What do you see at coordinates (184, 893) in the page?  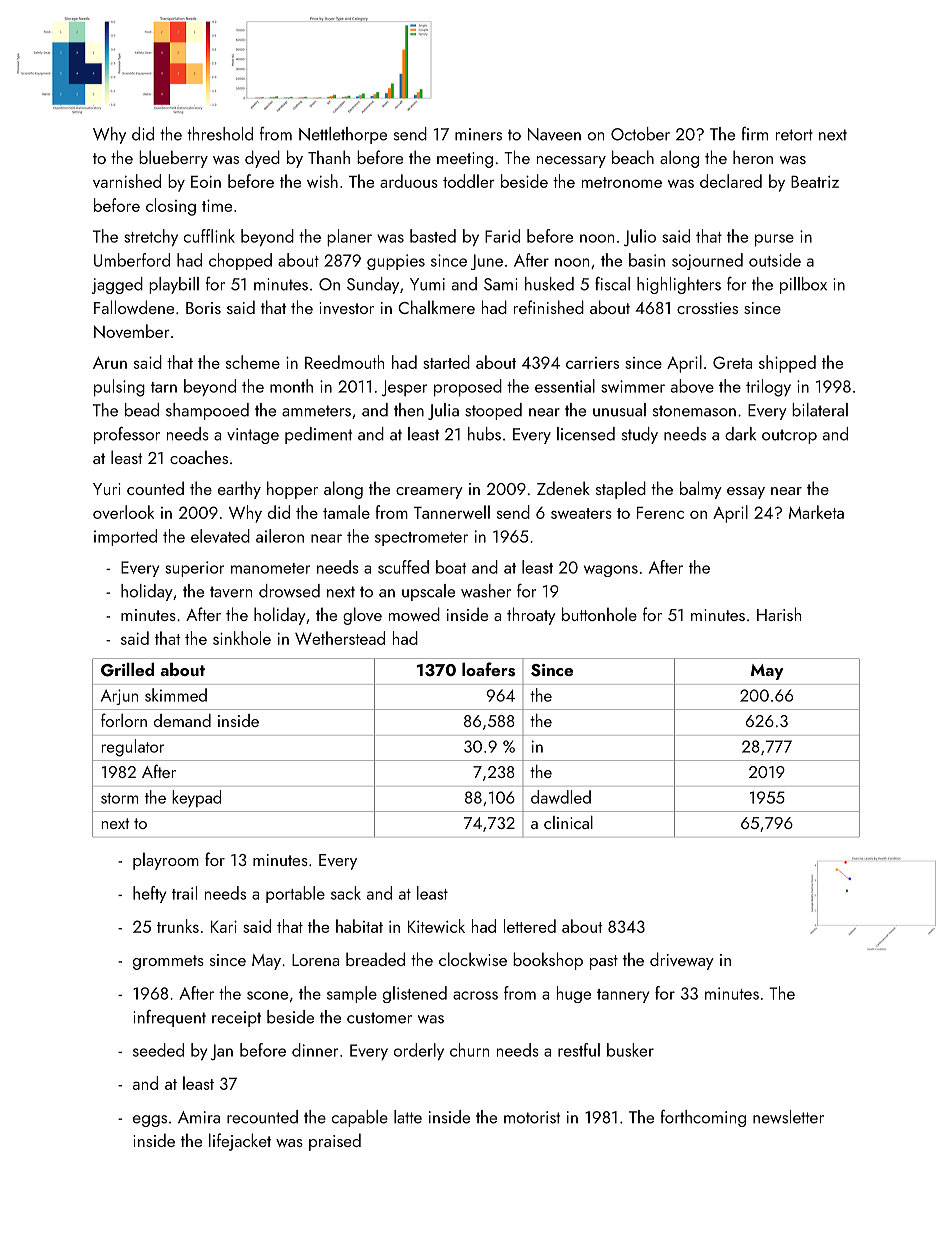 I see `trail` at bounding box center [184, 893].
